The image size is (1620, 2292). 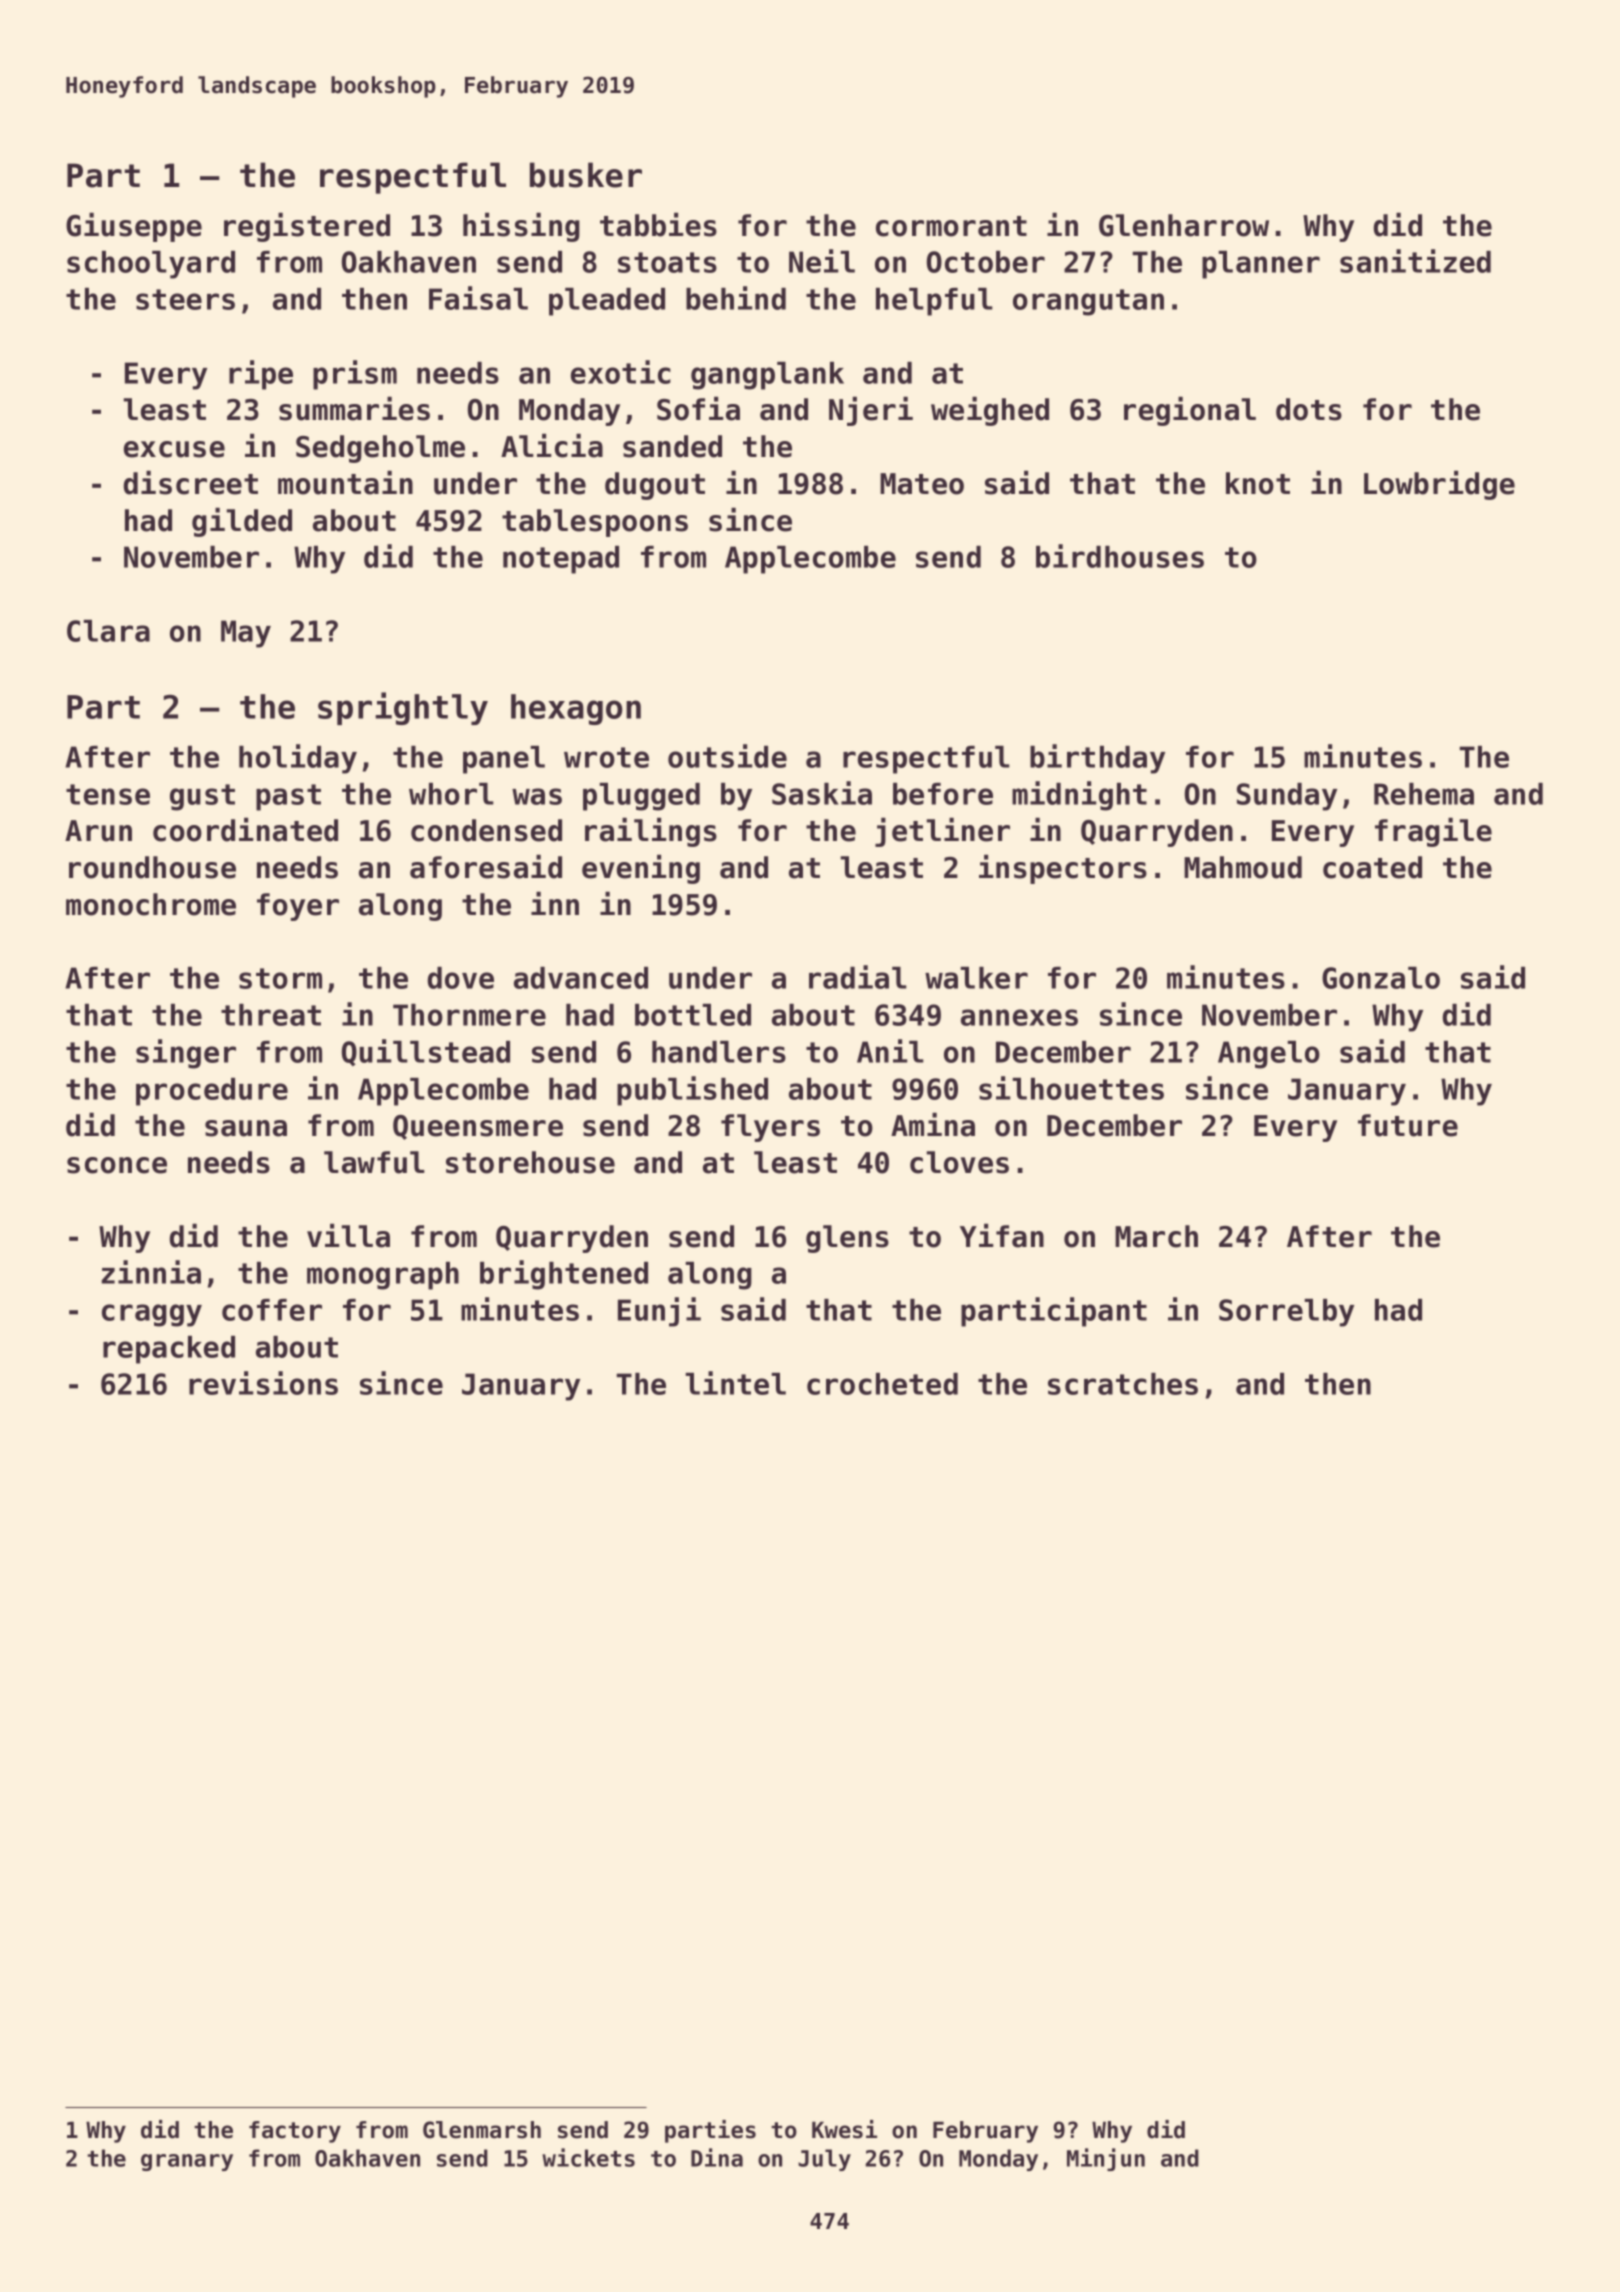 I want to click on monograph, so click(x=383, y=1276).
